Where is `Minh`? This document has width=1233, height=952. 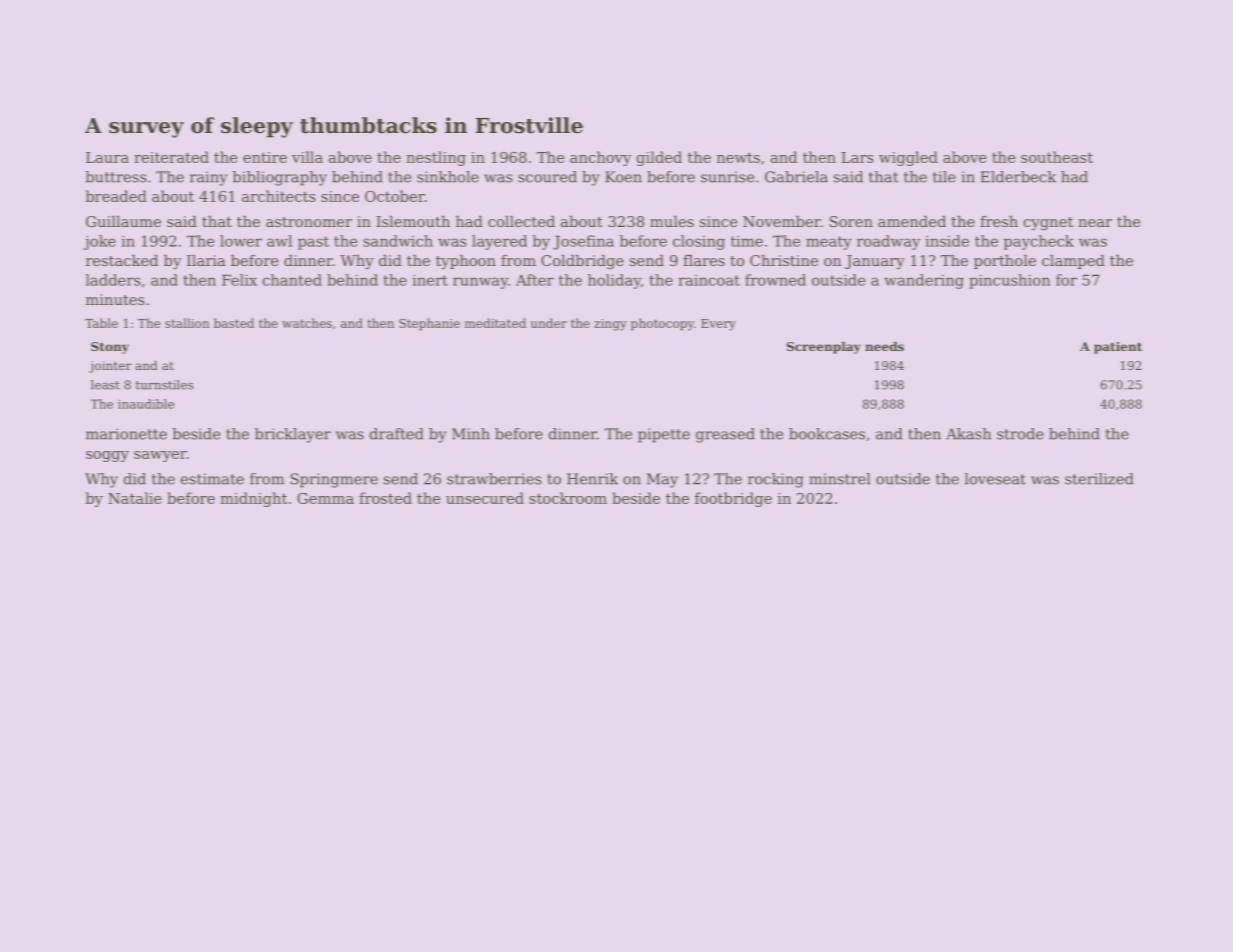 Minh is located at coordinates (471, 434).
